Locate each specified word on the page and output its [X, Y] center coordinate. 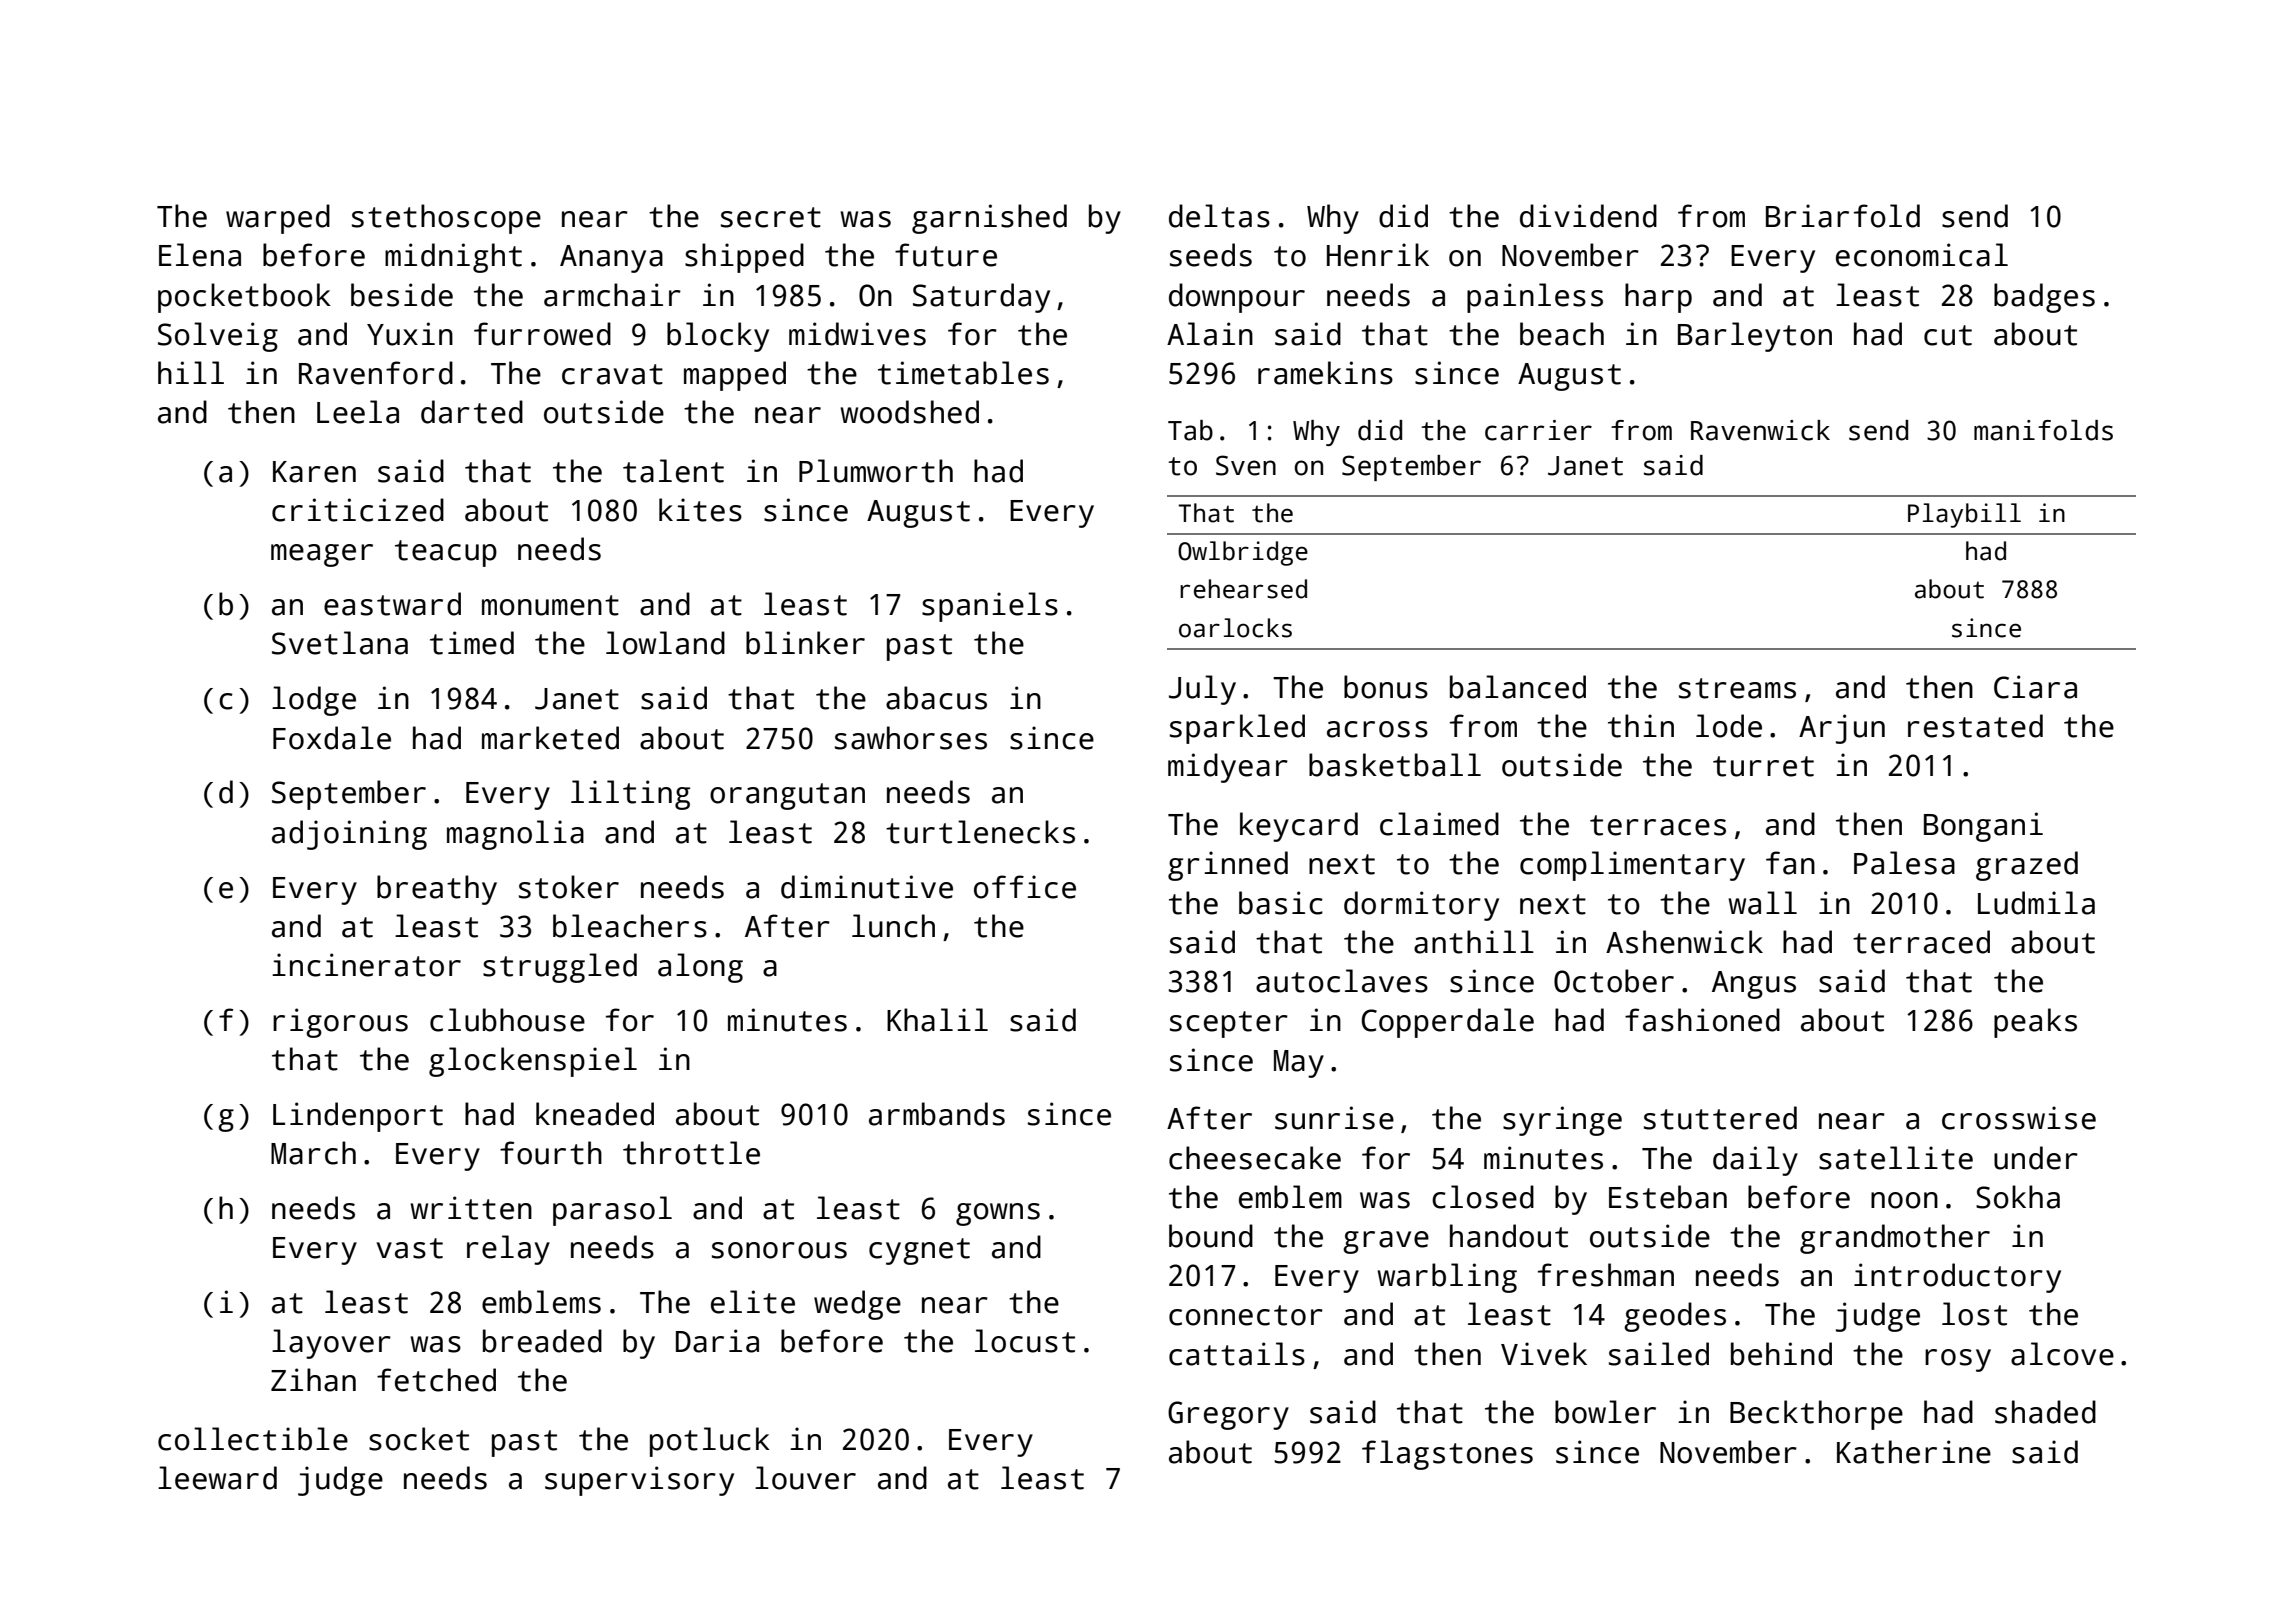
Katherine [1914, 1452]
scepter [1229, 1024]
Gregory [1228, 1415]
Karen [314, 472]
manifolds [2043, 430]
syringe [1562, 1121]
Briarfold [1843, 216]
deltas [1219, 216]
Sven [1246, 465]
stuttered [1720, 1118]
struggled [560, 968]
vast [410, 1248]
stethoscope [446, 219]
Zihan [313, 1380]
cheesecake [1255, 1158]
